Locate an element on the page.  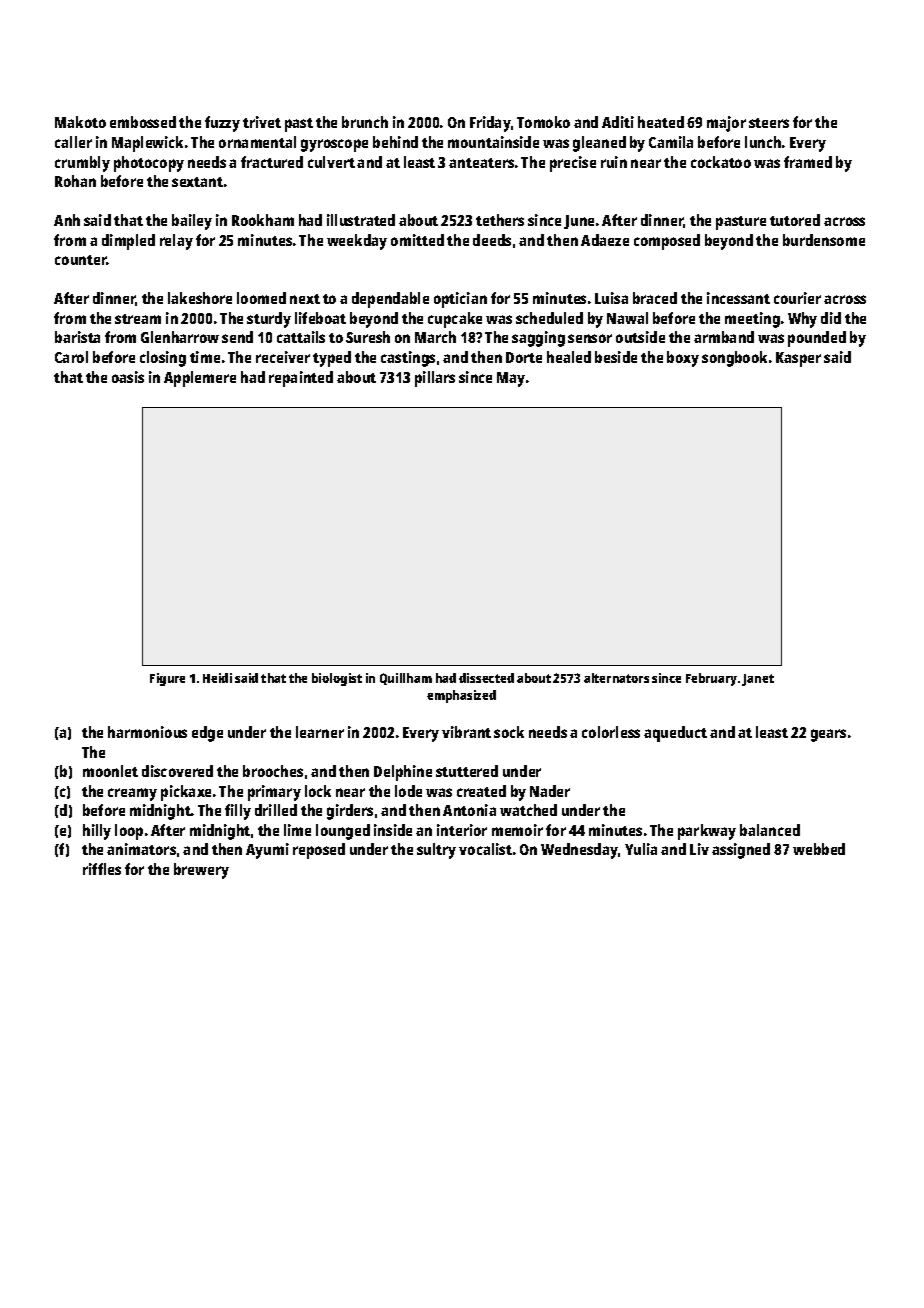
crumbly is located at coordinates (82, 164).
